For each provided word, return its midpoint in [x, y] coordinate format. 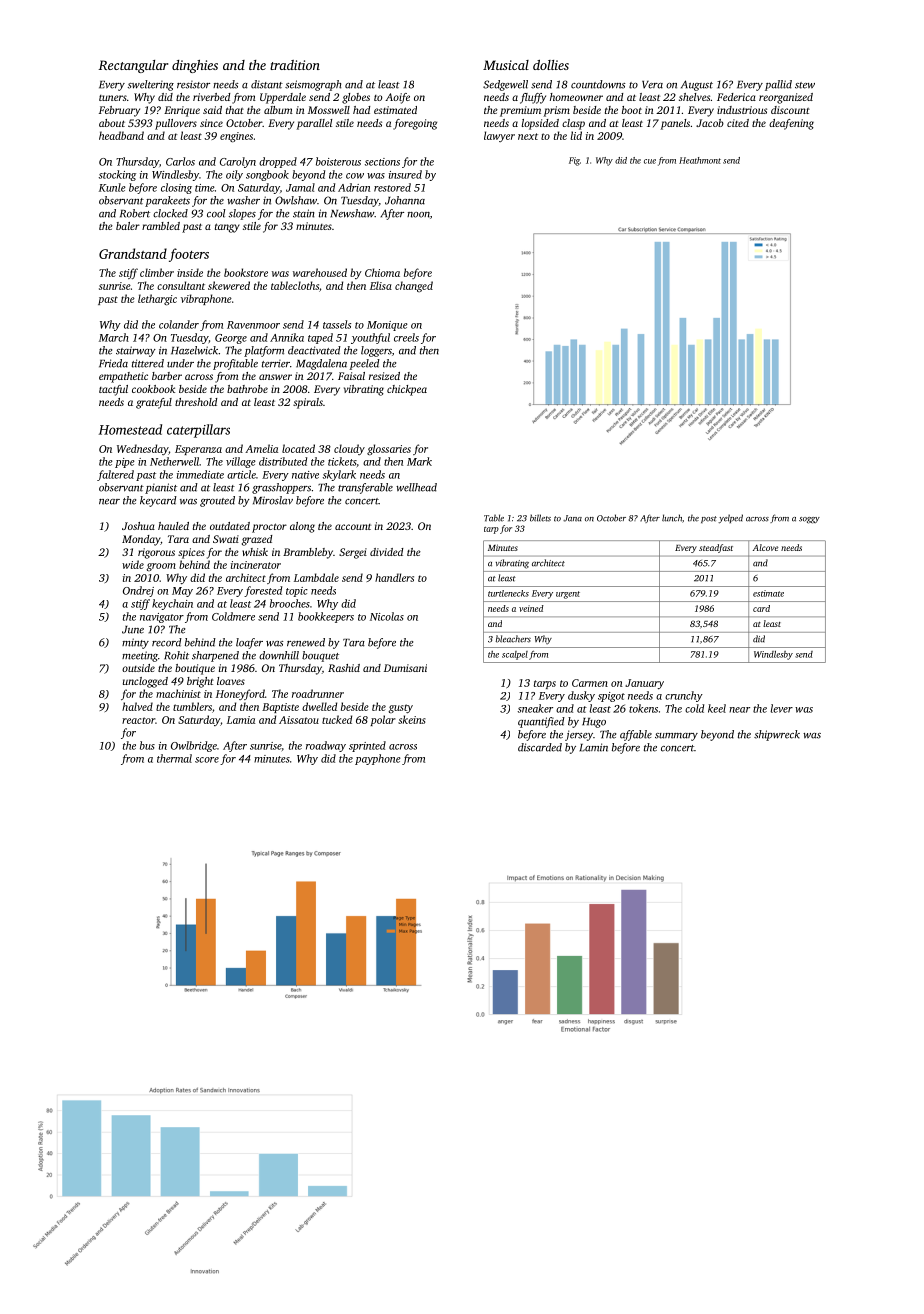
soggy [809, 520]
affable [636, 735]
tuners [113, 98]
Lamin [593, 747]
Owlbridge [194, 746]
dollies [551, 65]
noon [418, 215]
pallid [778, 85]
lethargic [157, 300]
